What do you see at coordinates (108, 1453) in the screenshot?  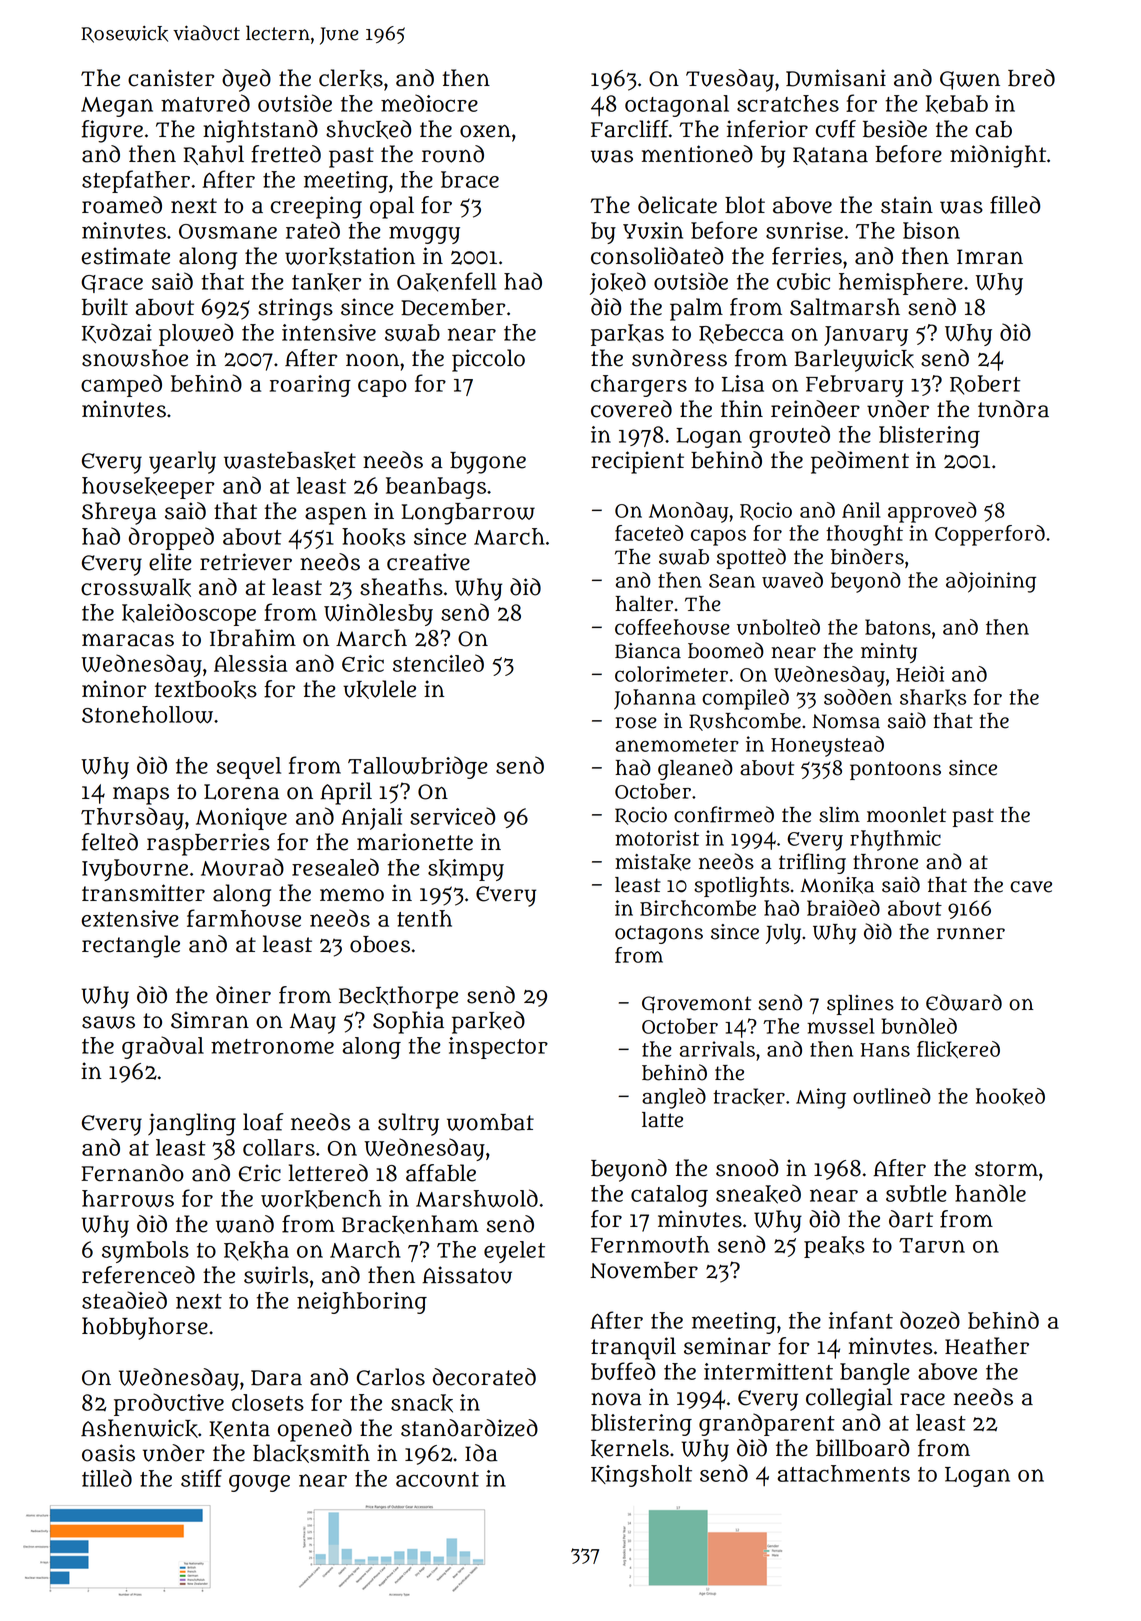 I see `oasis` at bounding box center [108, 1453].
